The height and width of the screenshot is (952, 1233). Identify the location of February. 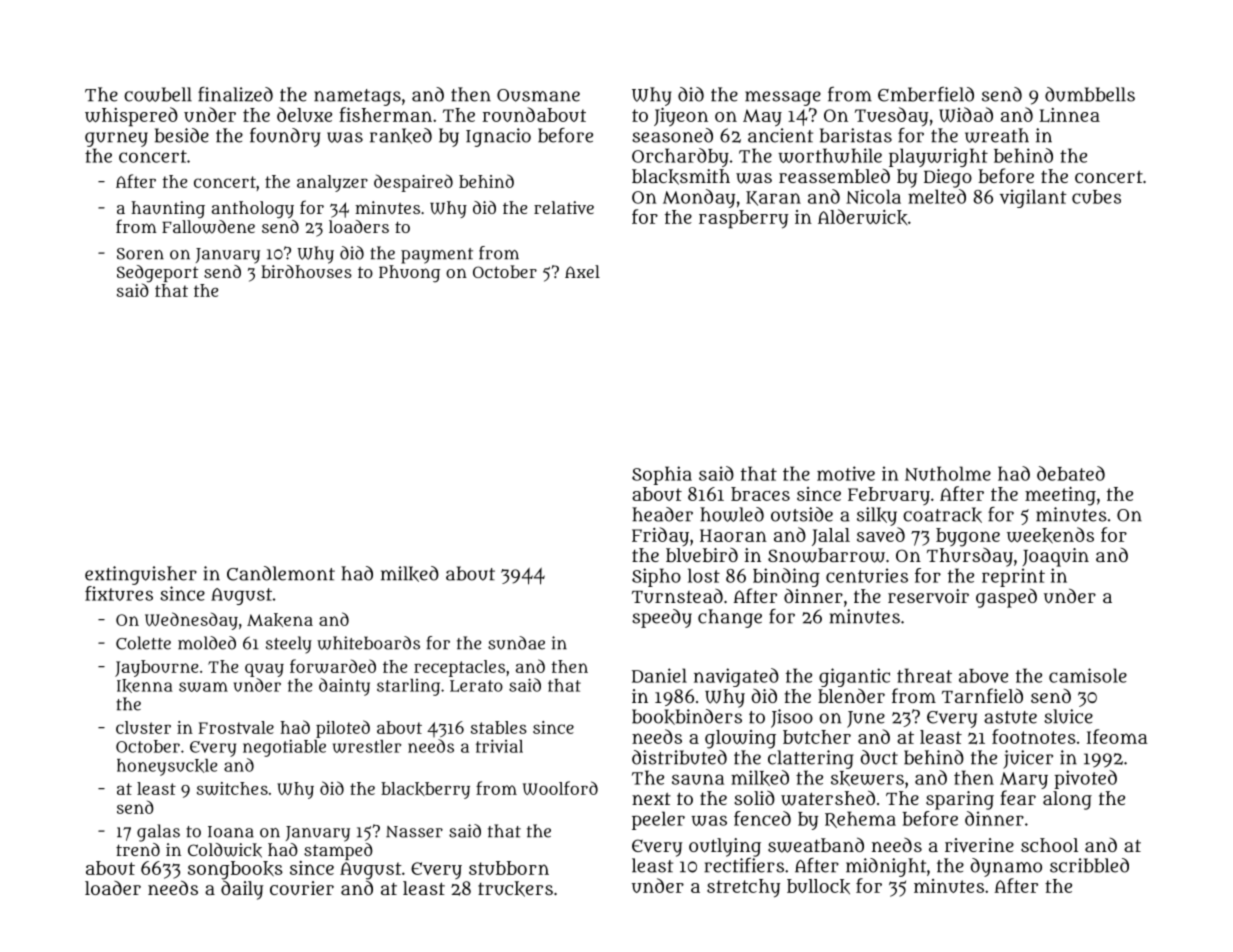
(889, 496).
